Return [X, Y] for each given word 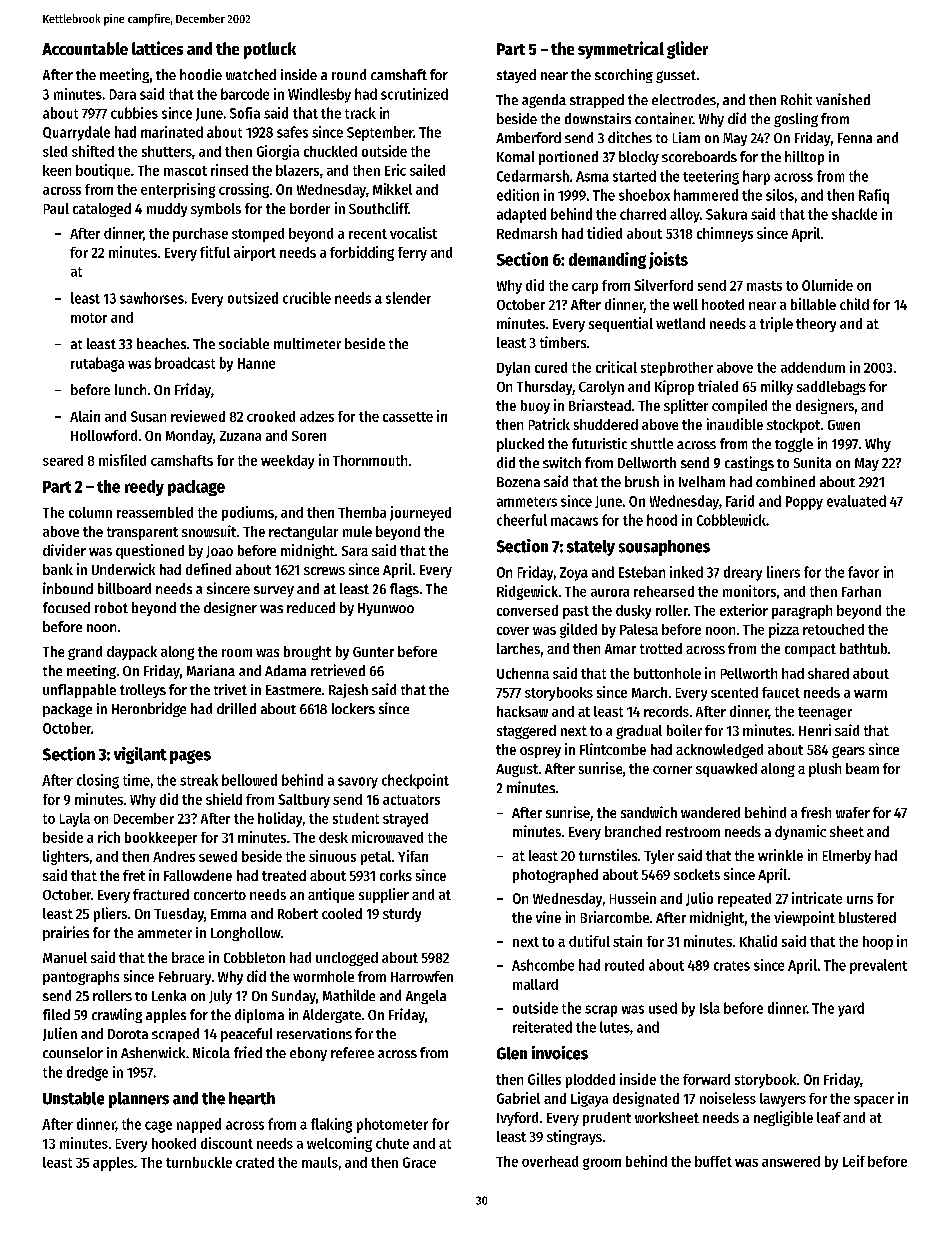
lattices [157, 48]
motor [89, 318]
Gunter [373, 652]
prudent [607, 1119]
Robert [298, 913]
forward [706, 1079]
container [664, 118]
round [349, 74]
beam [862, 768]
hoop [878, 943]
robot [111, 607]
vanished [843, 99]
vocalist [413, 233]
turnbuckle [199, 1162]
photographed [555, 876]
